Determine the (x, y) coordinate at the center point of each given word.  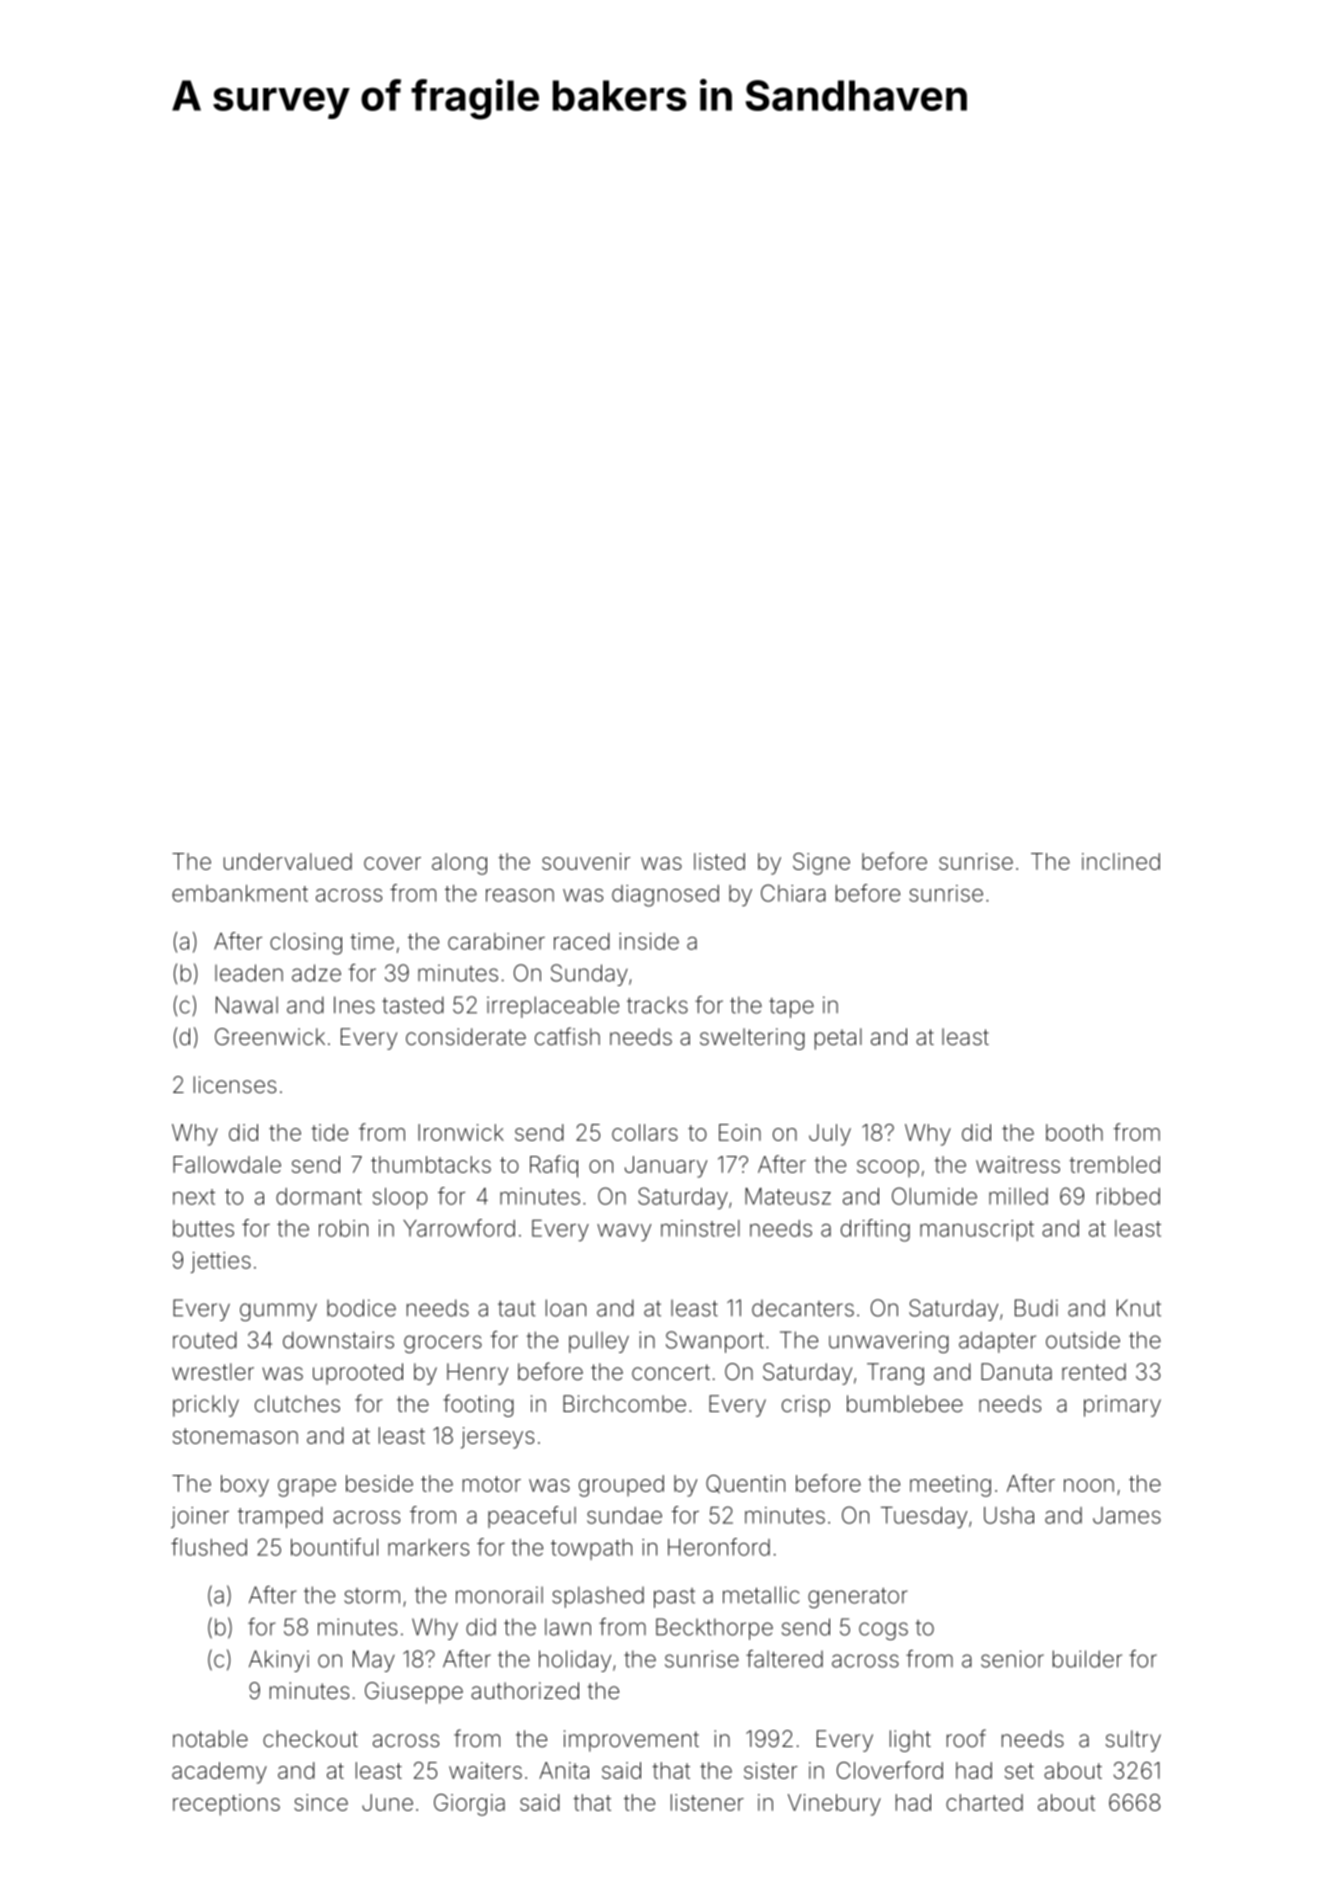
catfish (567, 1036)
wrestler (213, 1372)
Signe (821, 864)
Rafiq (554, 1166)
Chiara (793, 893)
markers (428, 1547)
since (321, 1802)
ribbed (1128, 1196)
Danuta (1016, 1372)
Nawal (247, 1005)
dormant (319, 1196)
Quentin (745, 1484)
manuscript (977, 1230)
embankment (240, 893)
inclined (1121, 861)
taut (516, 1309)
